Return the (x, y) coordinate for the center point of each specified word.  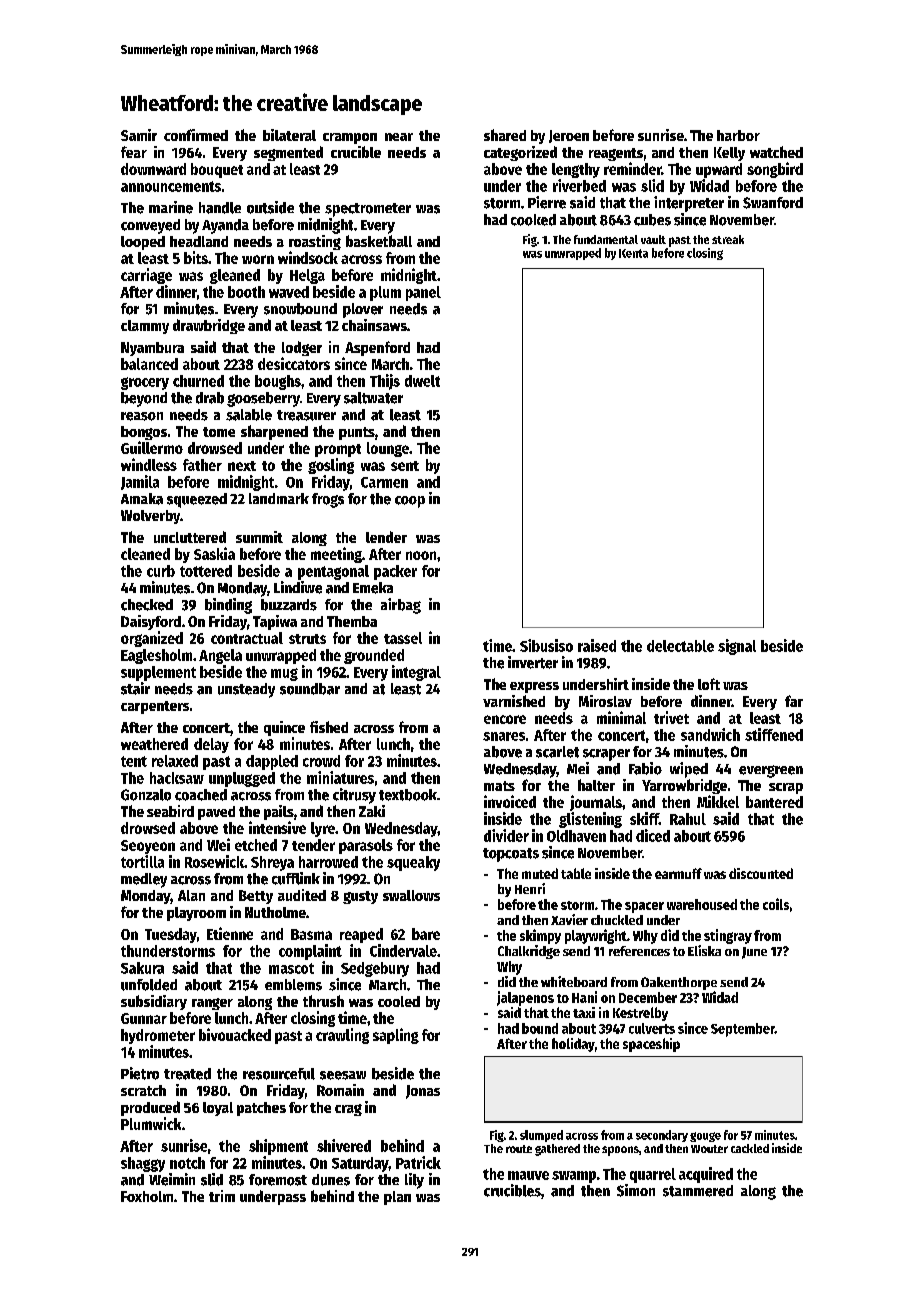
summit (259, 537)
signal (737, 647)
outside (270, 207)
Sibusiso (546, 645)
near (399, 137)
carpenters (155, 707)
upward (719, 170)
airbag (401, 606)
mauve (528, 1175)
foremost (278, 1180)
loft (709, 684)
